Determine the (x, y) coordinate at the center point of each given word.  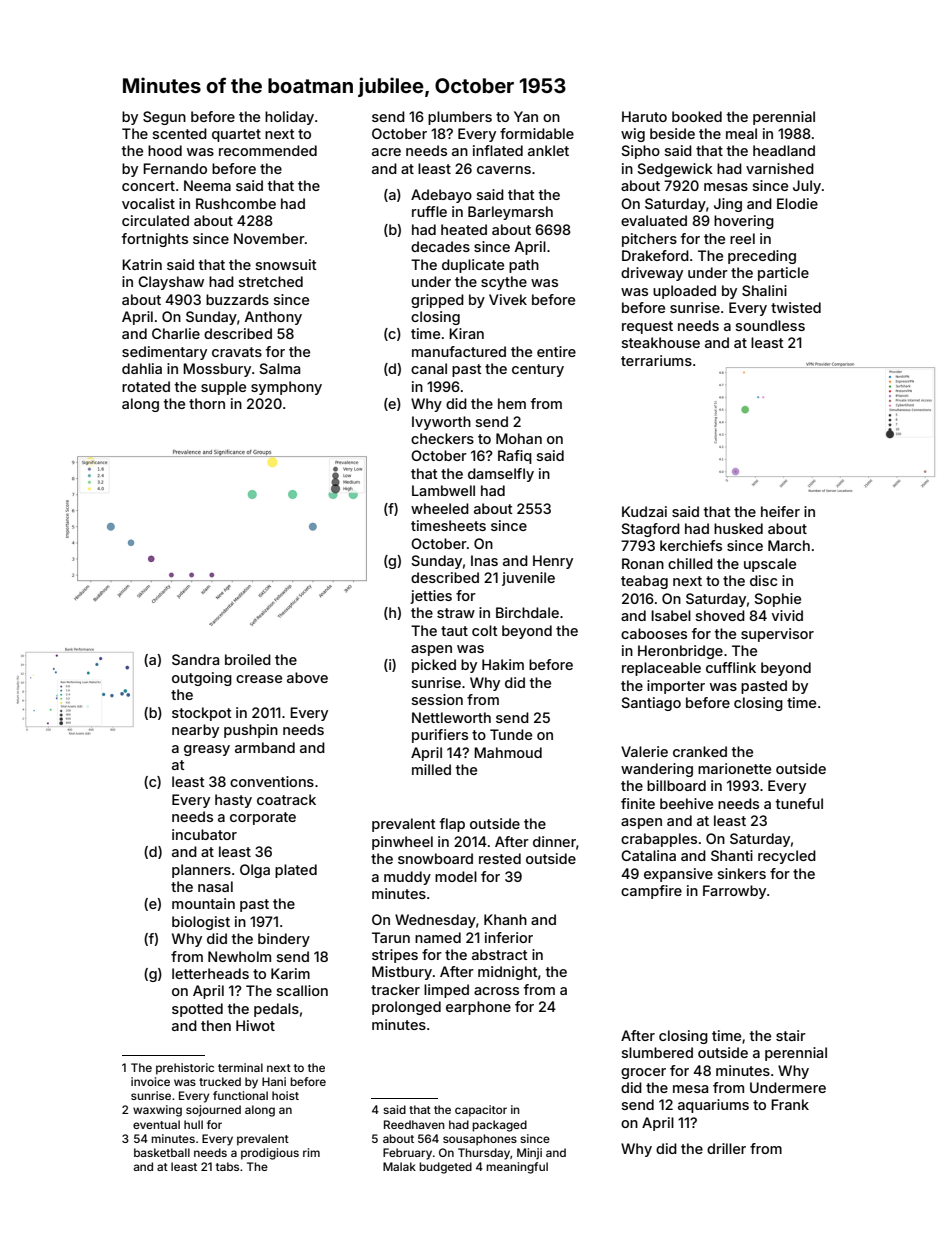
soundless (770, 325)
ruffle (429, 211)
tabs (227, 1166)
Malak (399, 1166)
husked (738, 528)
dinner (554, 841)
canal (429, 368)
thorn (207, 403)
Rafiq (515, 457)
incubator (204, 834)
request (647, 327)
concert (148, 186)
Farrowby (734, 892)
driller (726, 1148)
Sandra (195, 659)
